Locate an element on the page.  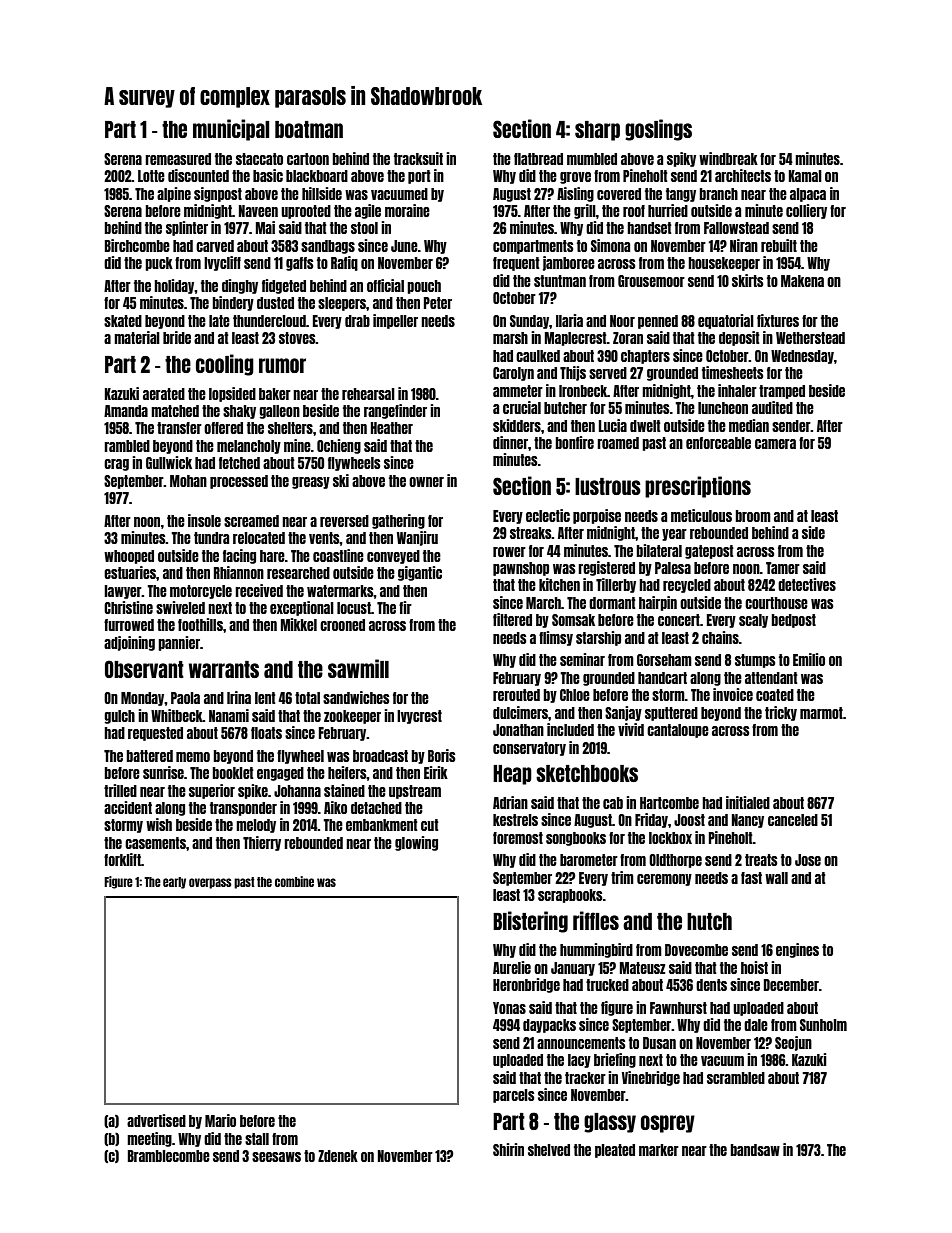
Peter is located at coordinates (438, 303).
